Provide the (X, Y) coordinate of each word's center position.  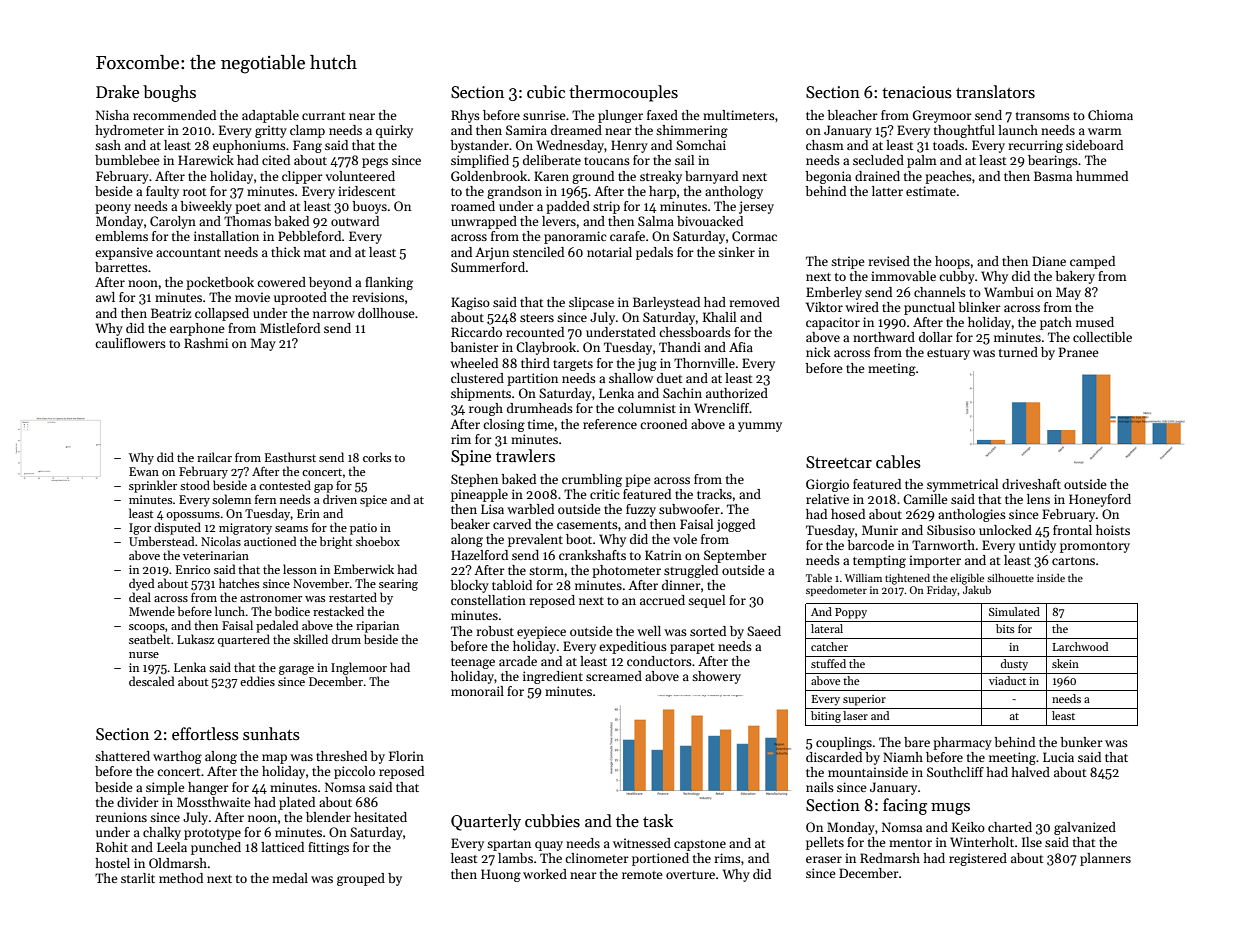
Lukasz (195, 639)
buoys (369, 207)
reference (610, 424)
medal (290, 878)
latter (887, 191)
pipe (638, 480)
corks (377, 457)
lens (1038, 499)
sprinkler (153, 486)
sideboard (1094, 145)
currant (324, 116)
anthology (734, 192)
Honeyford (1100, 500)
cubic (546, 92)
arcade (518, 661)
